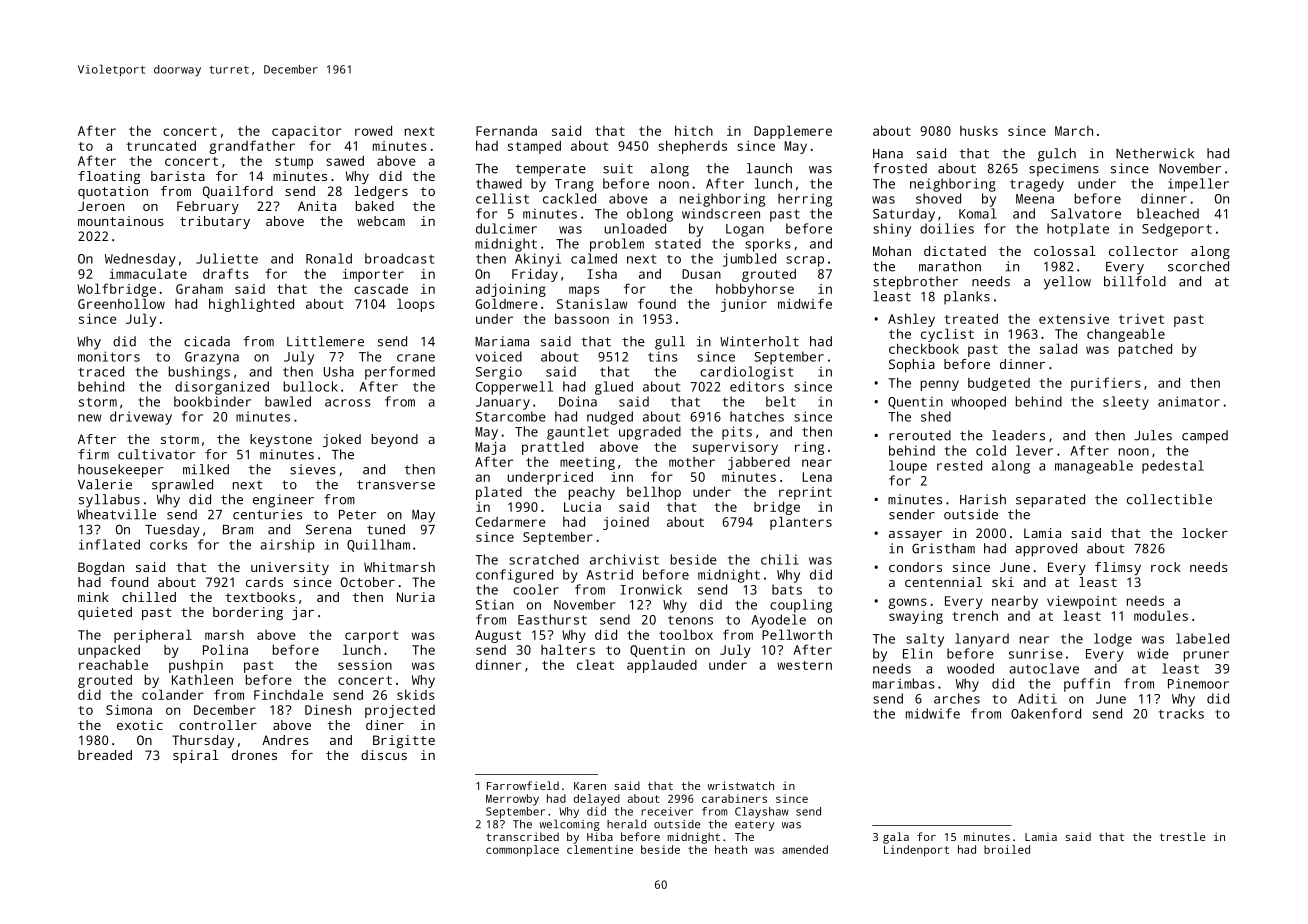 Image resolution: width=1308 pixels, height=924 pixels. I want to click on pruner, so click(1206, 656).
